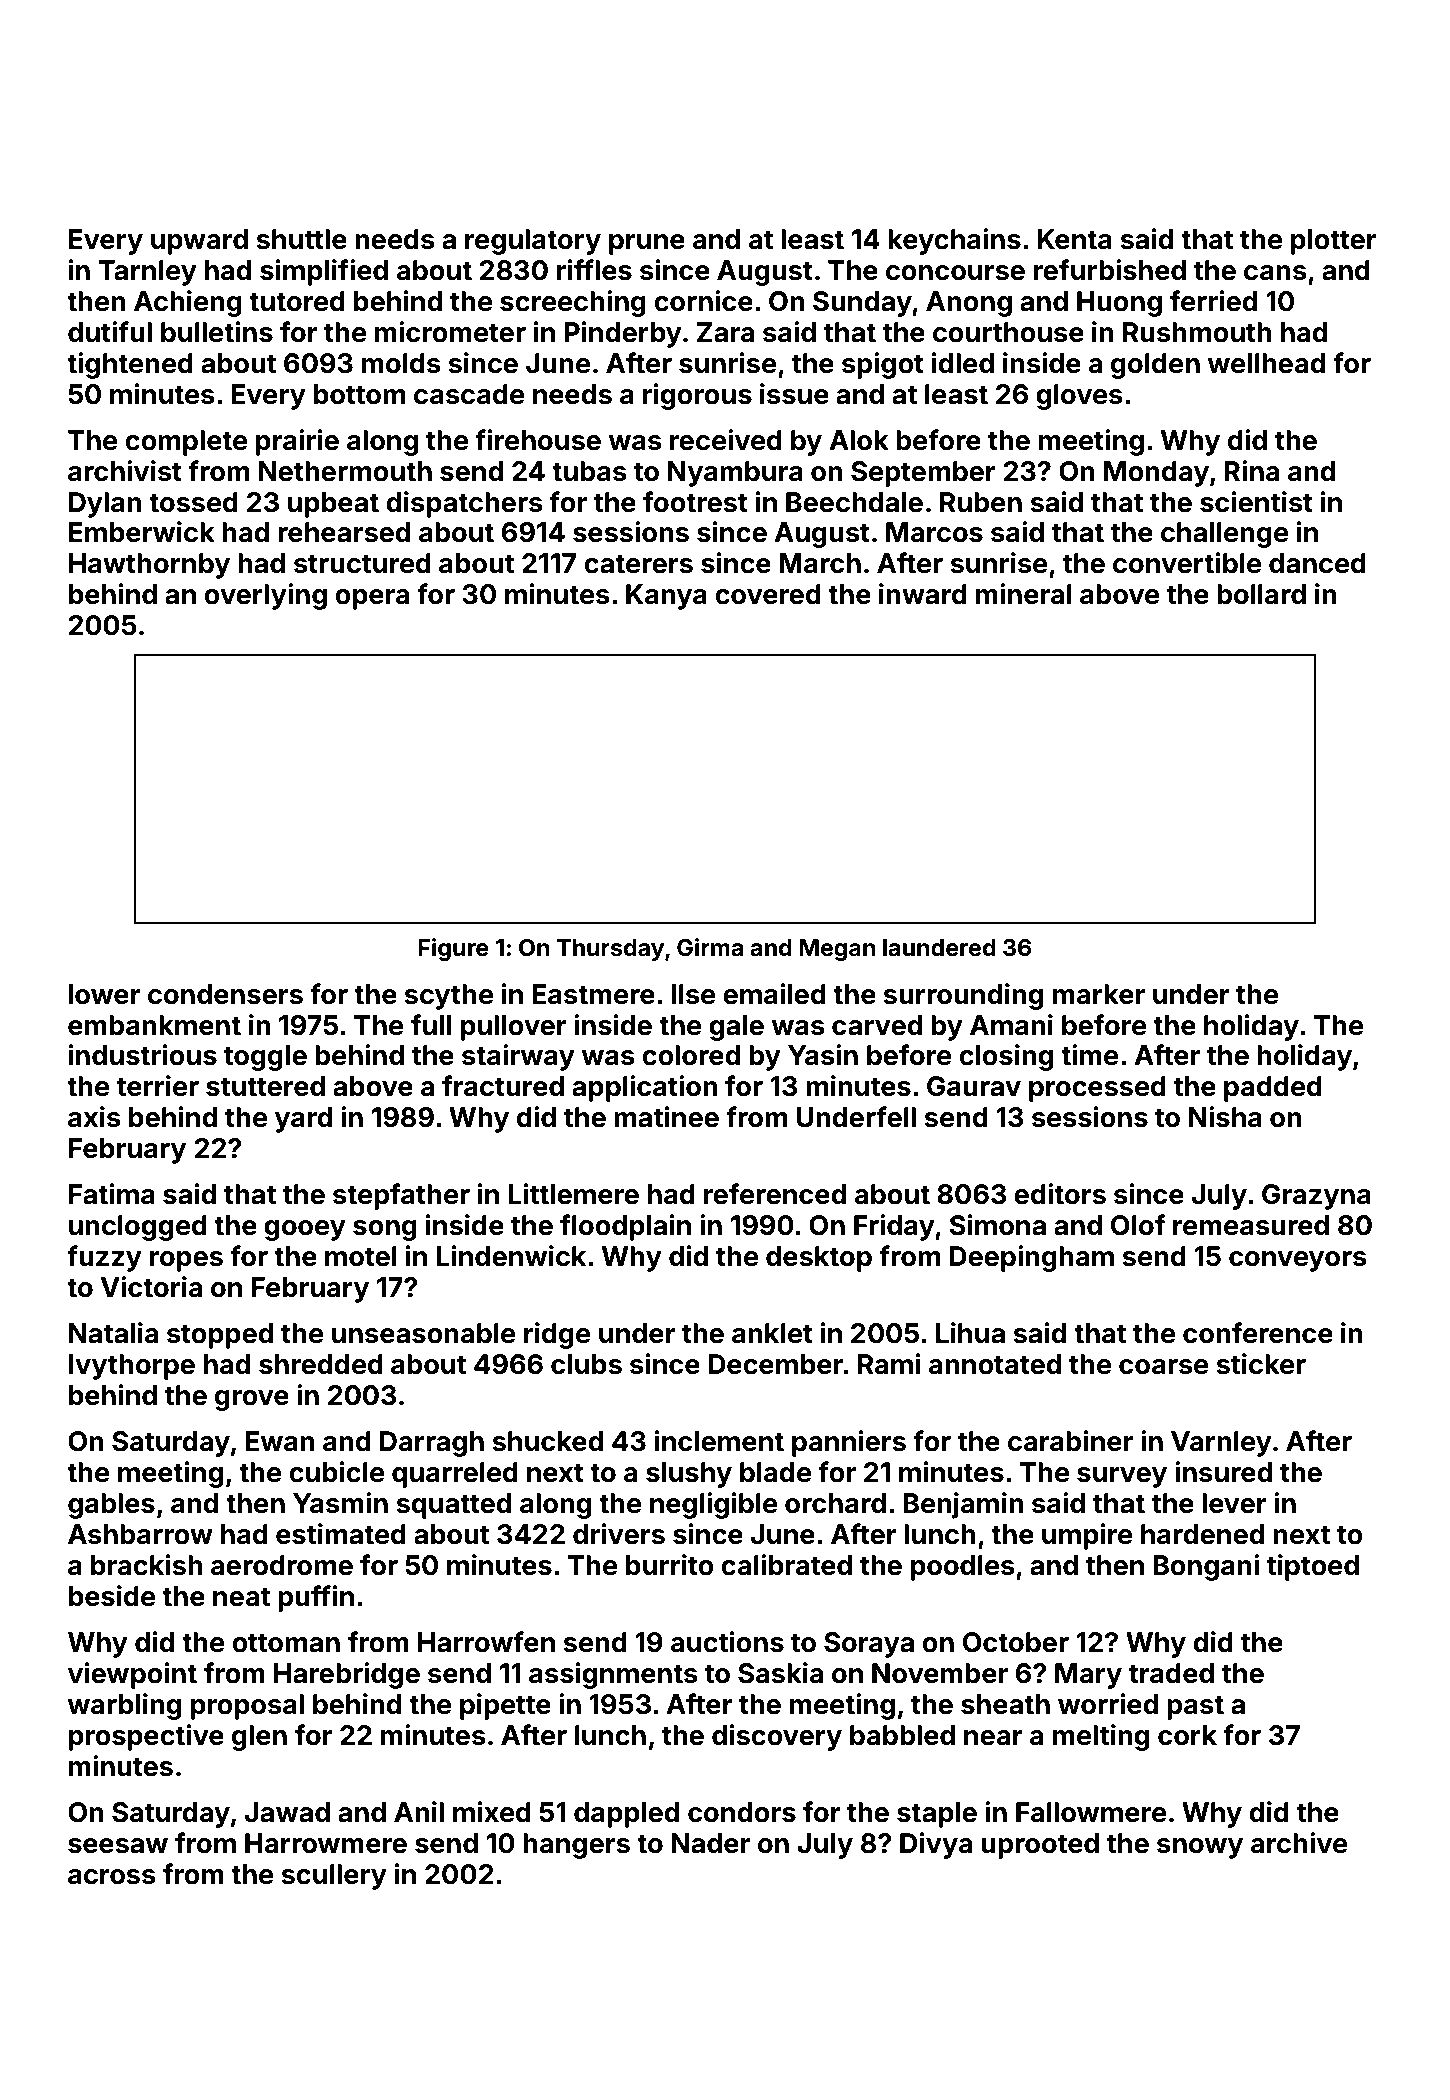  What do you see at coordinates (303, 1120) in the screenshot?
I see `yard` at bounding box center [303, 1120].
